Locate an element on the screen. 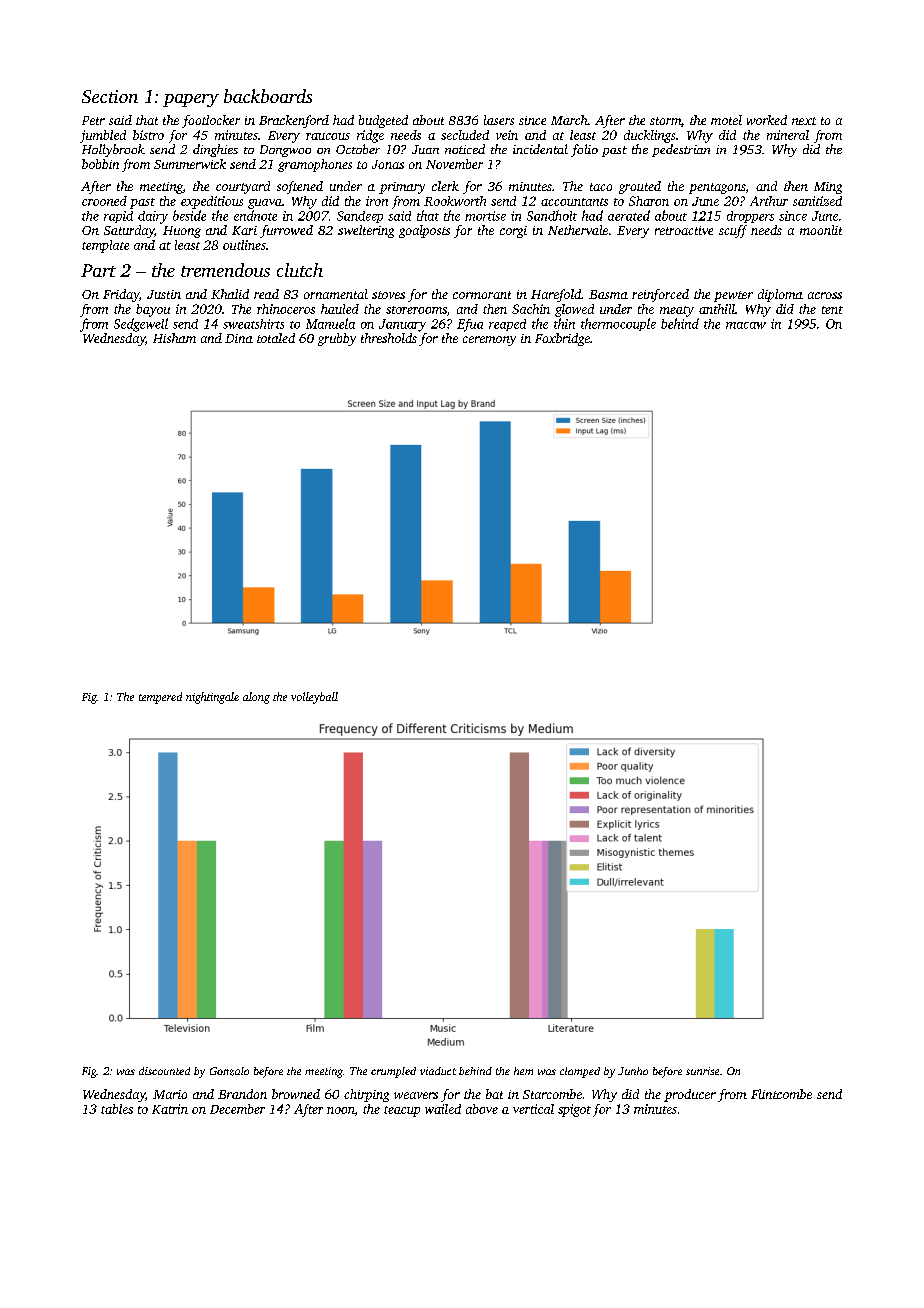 This screenshot has width=924, height=1308. volleyball is located at coordinates (314, 698).
